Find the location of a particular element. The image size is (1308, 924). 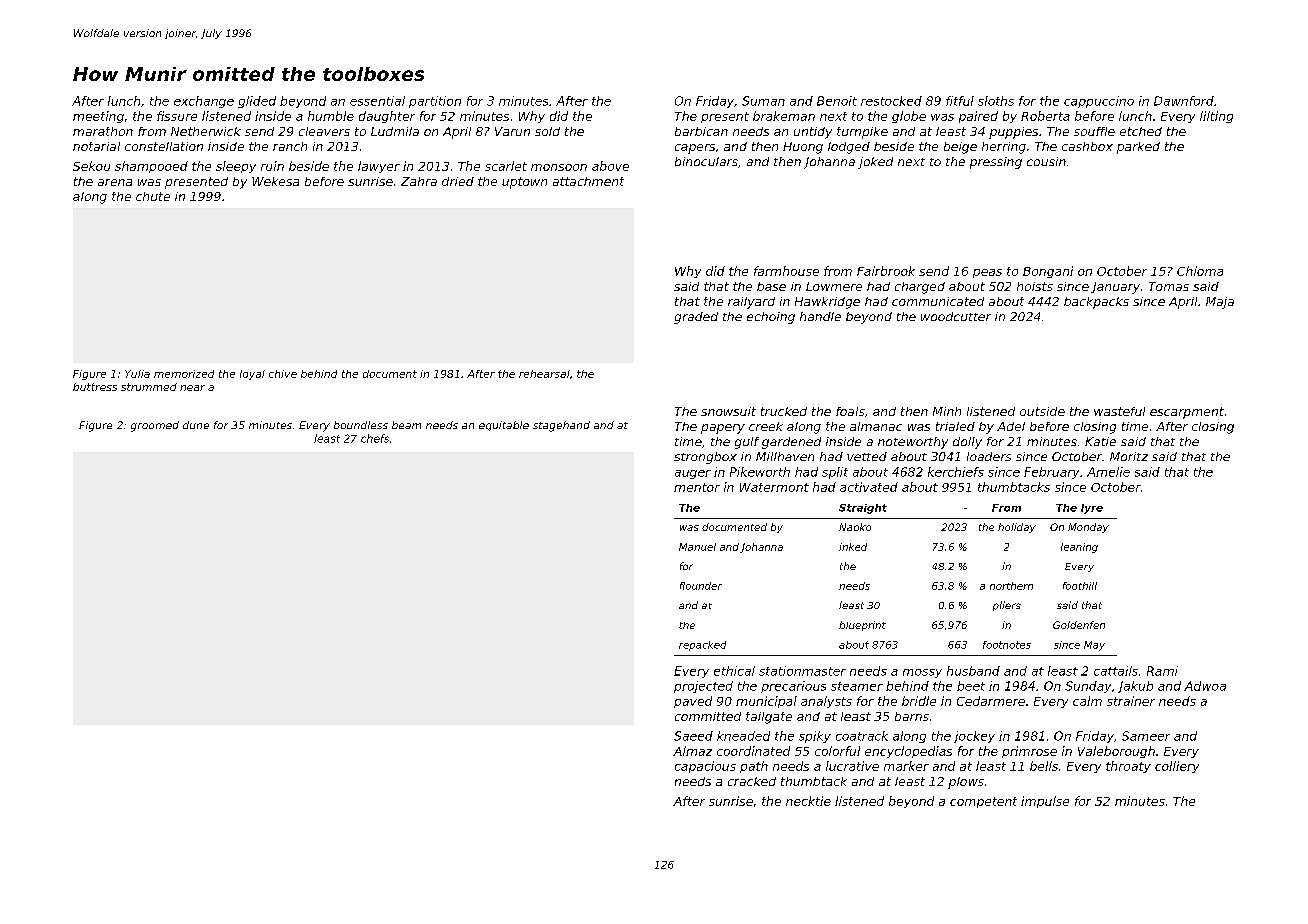

backpacks is located at coordinates (1096, 303).
